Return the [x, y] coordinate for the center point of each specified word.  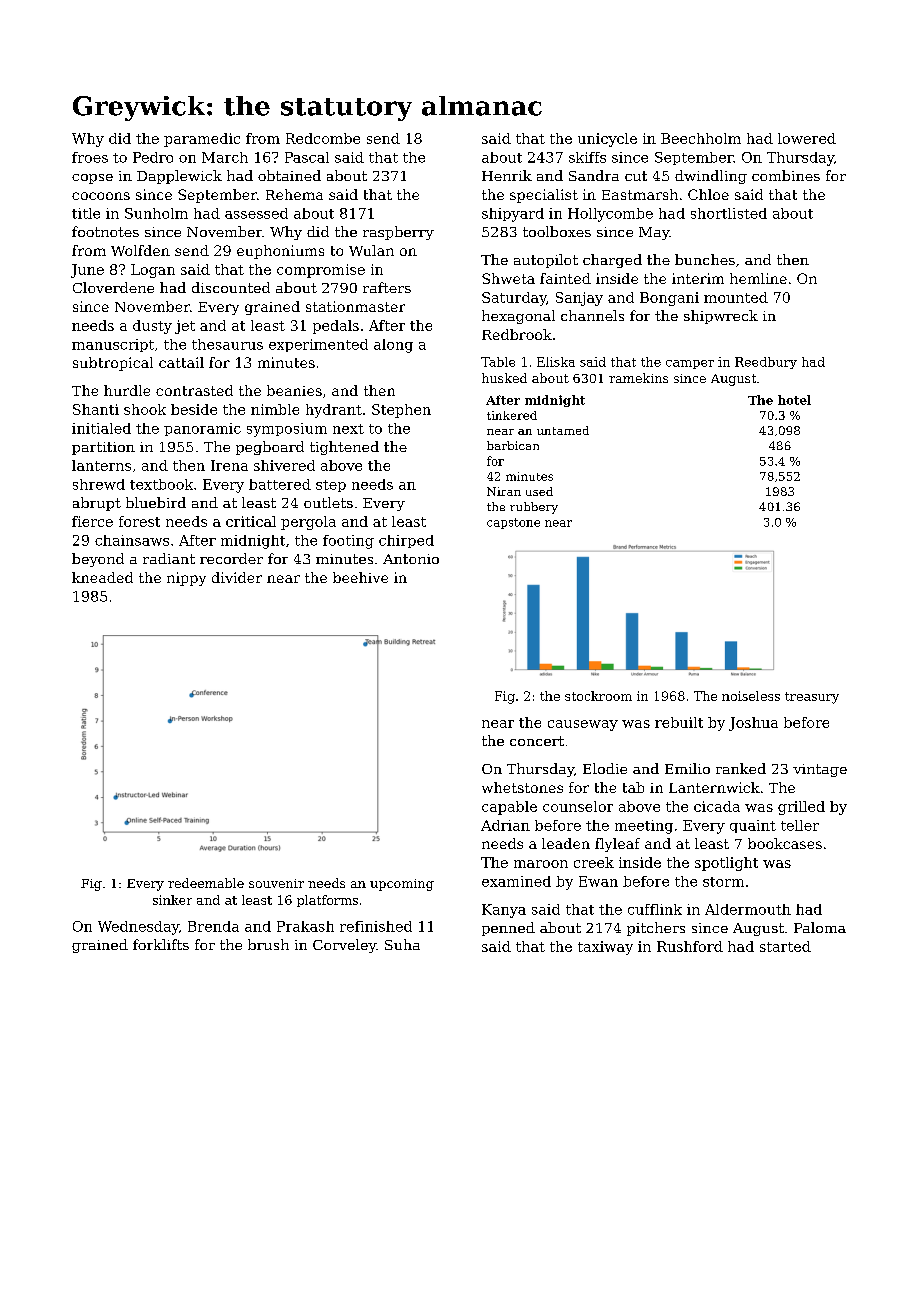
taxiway [605, 948]
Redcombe [323, 138]
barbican [513, 445]
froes [90, 157]
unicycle [607, 140]
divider [237, 577]
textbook [161, 484]
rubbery [534, 508]
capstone [513, 523]
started [785, 946]
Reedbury [766, 363]
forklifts [161, 944]
